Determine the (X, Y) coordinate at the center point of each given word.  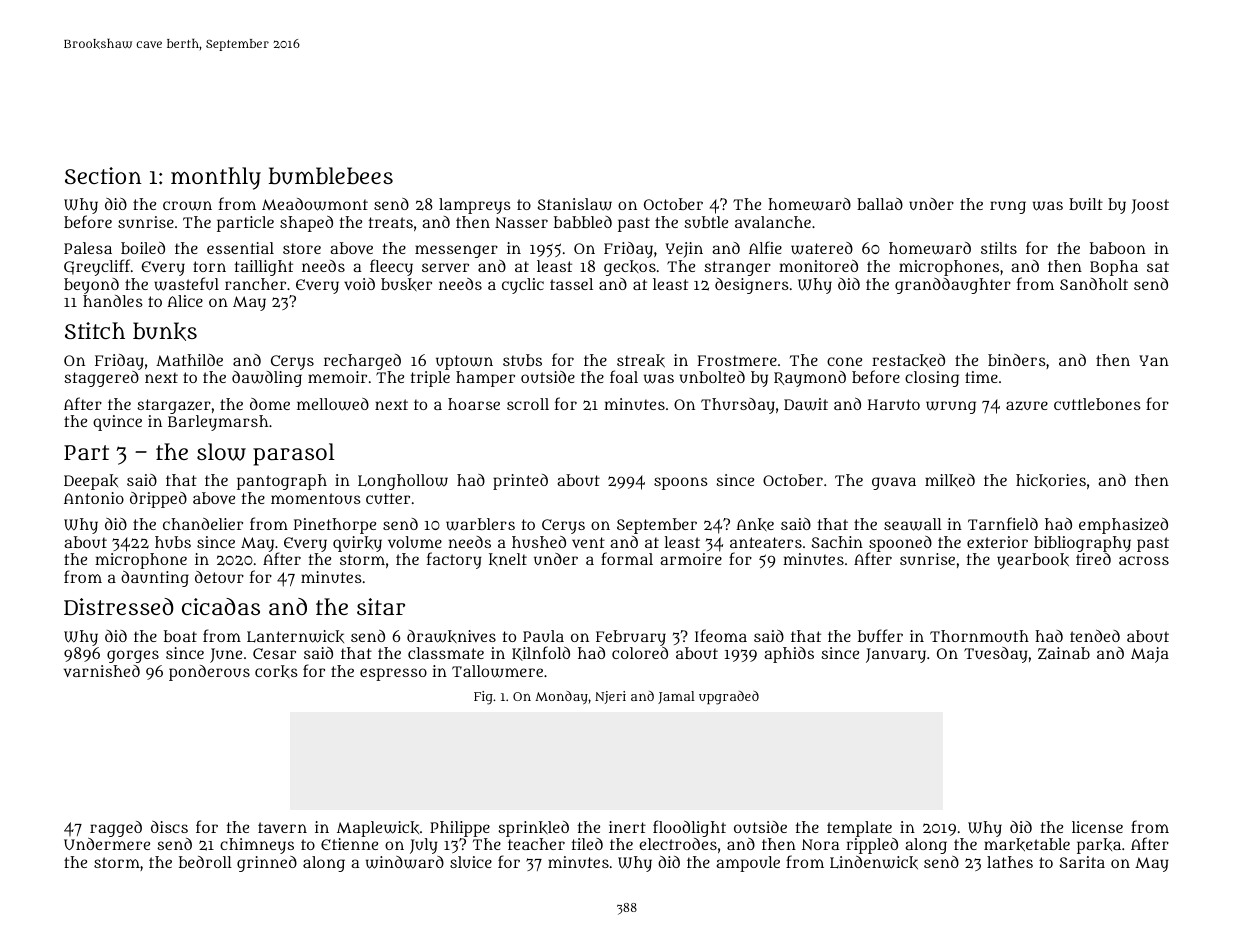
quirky (357, 544)
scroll (528, 404)
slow (221, 452)
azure (1027, 405)
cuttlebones (1097, 404)
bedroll (205, 862)
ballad (880, 204)
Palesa (88, 248)
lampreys (475, 206)
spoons (681, 483)
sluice (471, 862)
